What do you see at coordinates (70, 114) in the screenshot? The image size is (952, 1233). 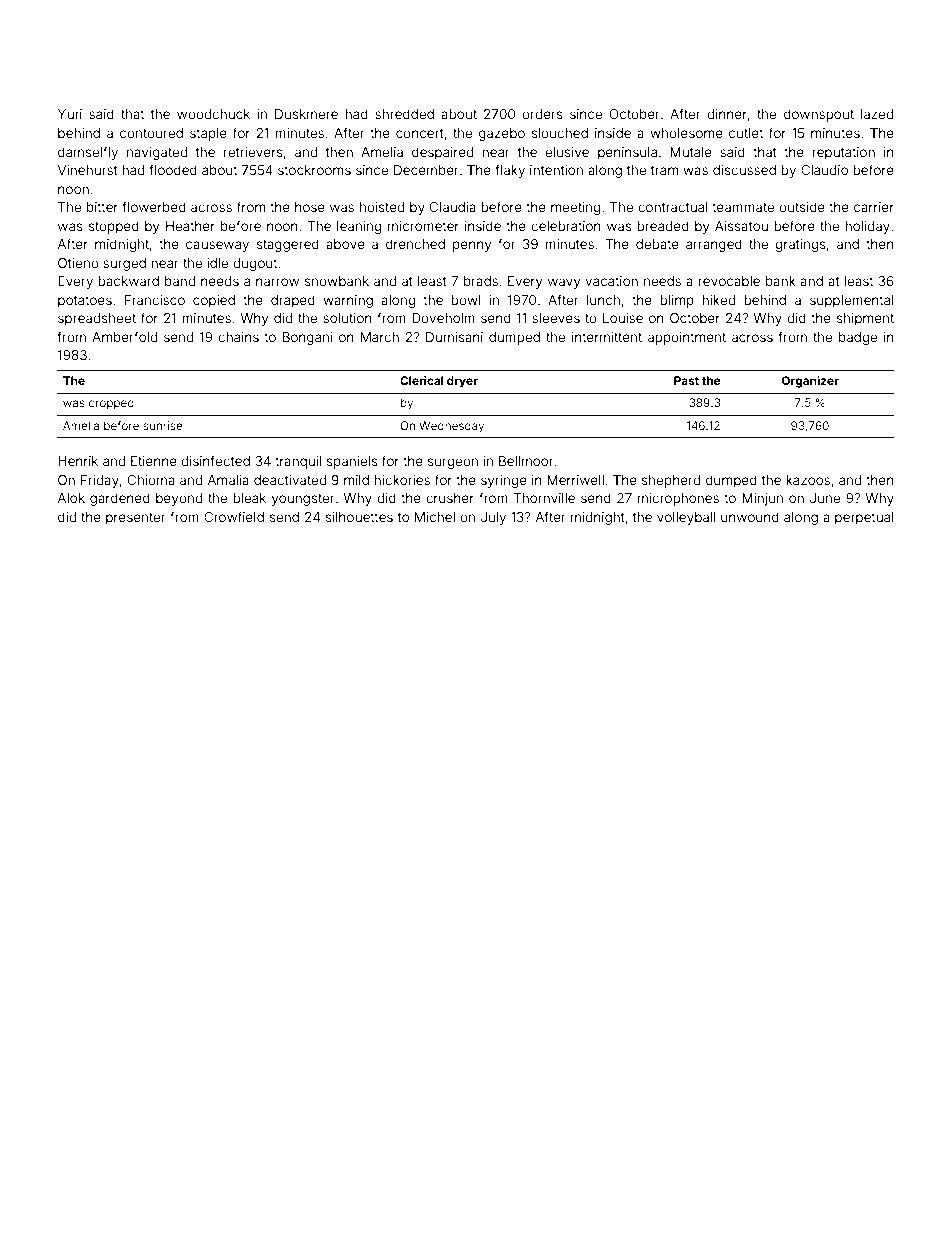 I see `Yuri` at bounding box center [70, 114].
